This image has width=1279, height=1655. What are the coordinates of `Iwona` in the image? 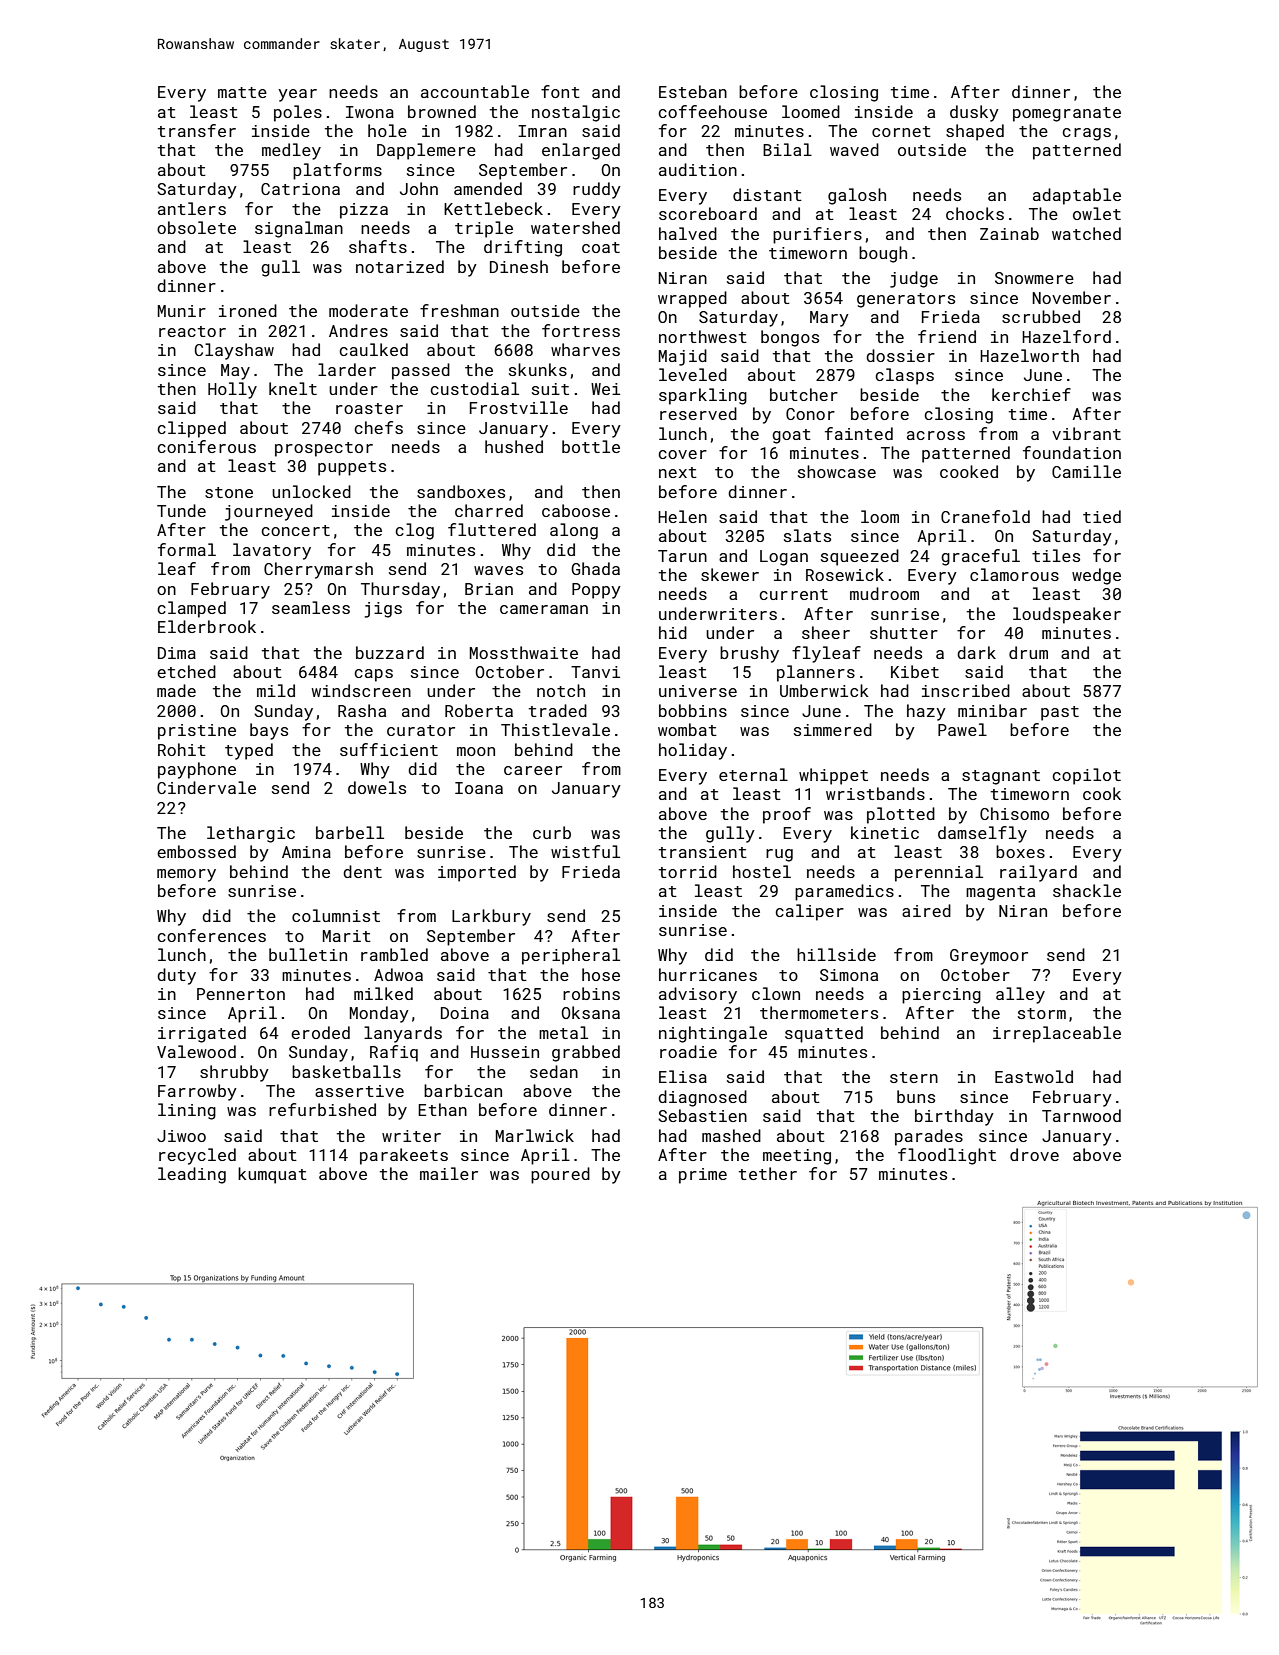 It's located at (370, 112).
